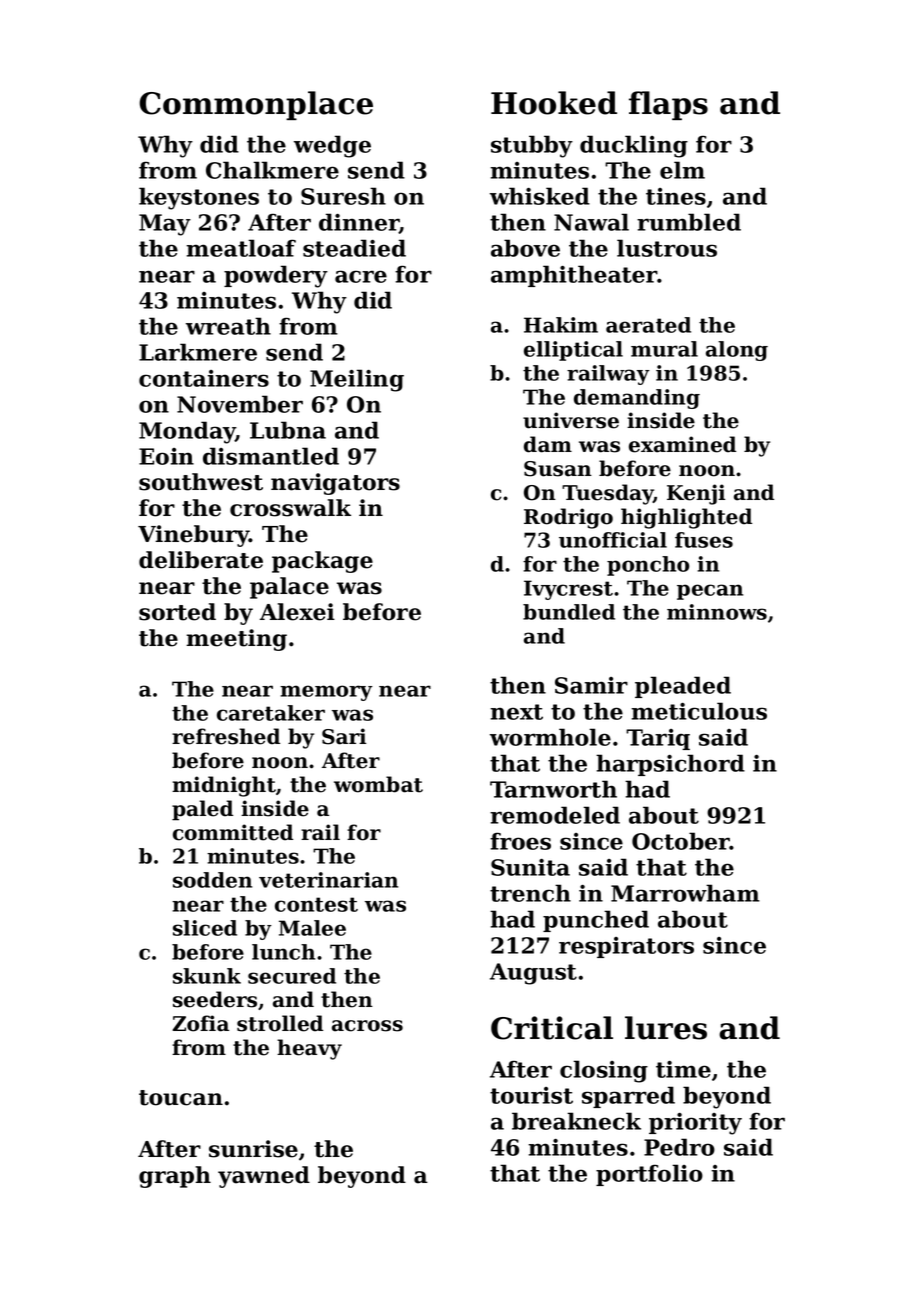  What do you see at coordinates (297, 612) in the screenshot?
I see `Alexei` at bounding box center [297, 612].
